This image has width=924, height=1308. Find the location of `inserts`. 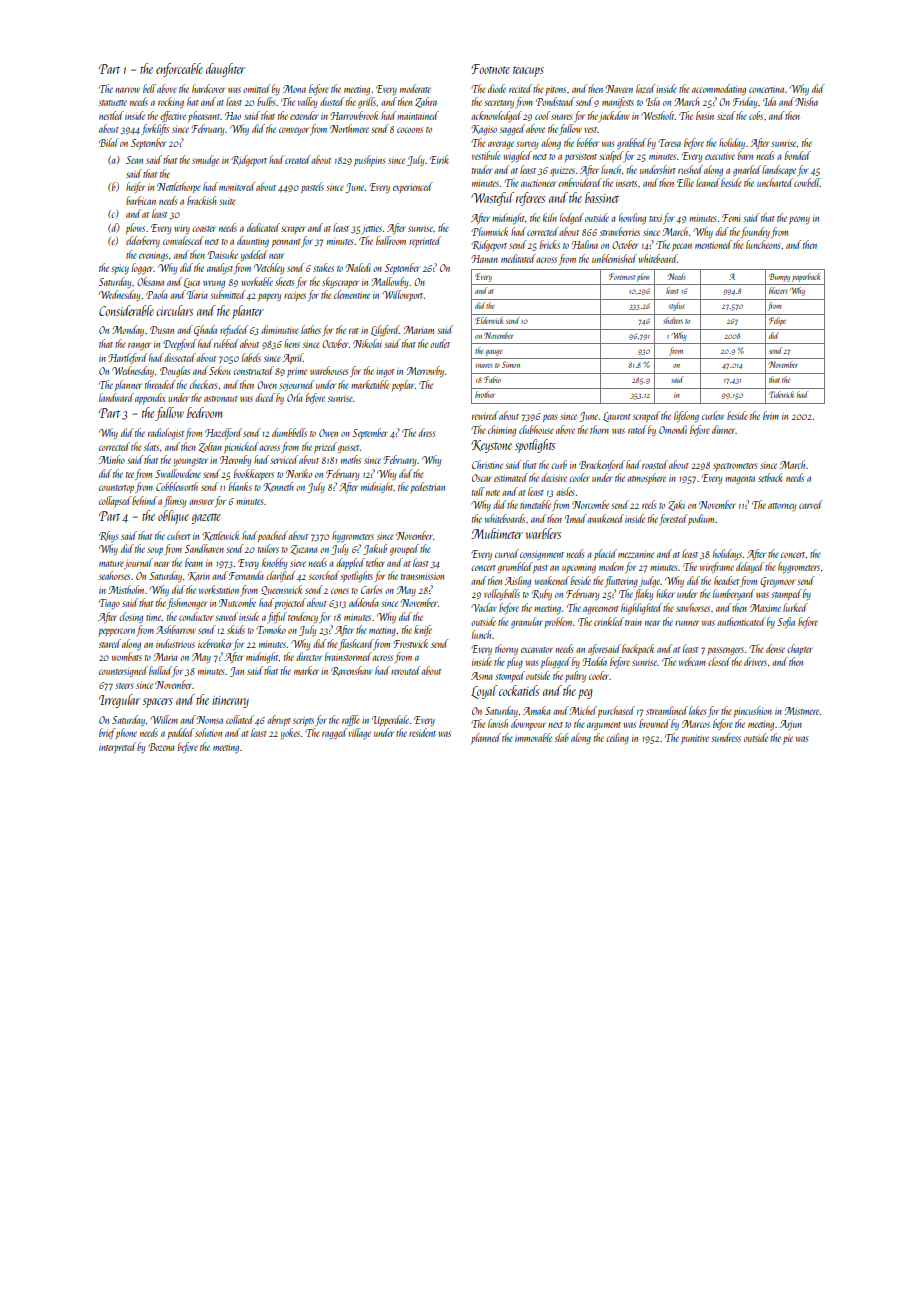

inserts is located at coordinates (626, 184).
